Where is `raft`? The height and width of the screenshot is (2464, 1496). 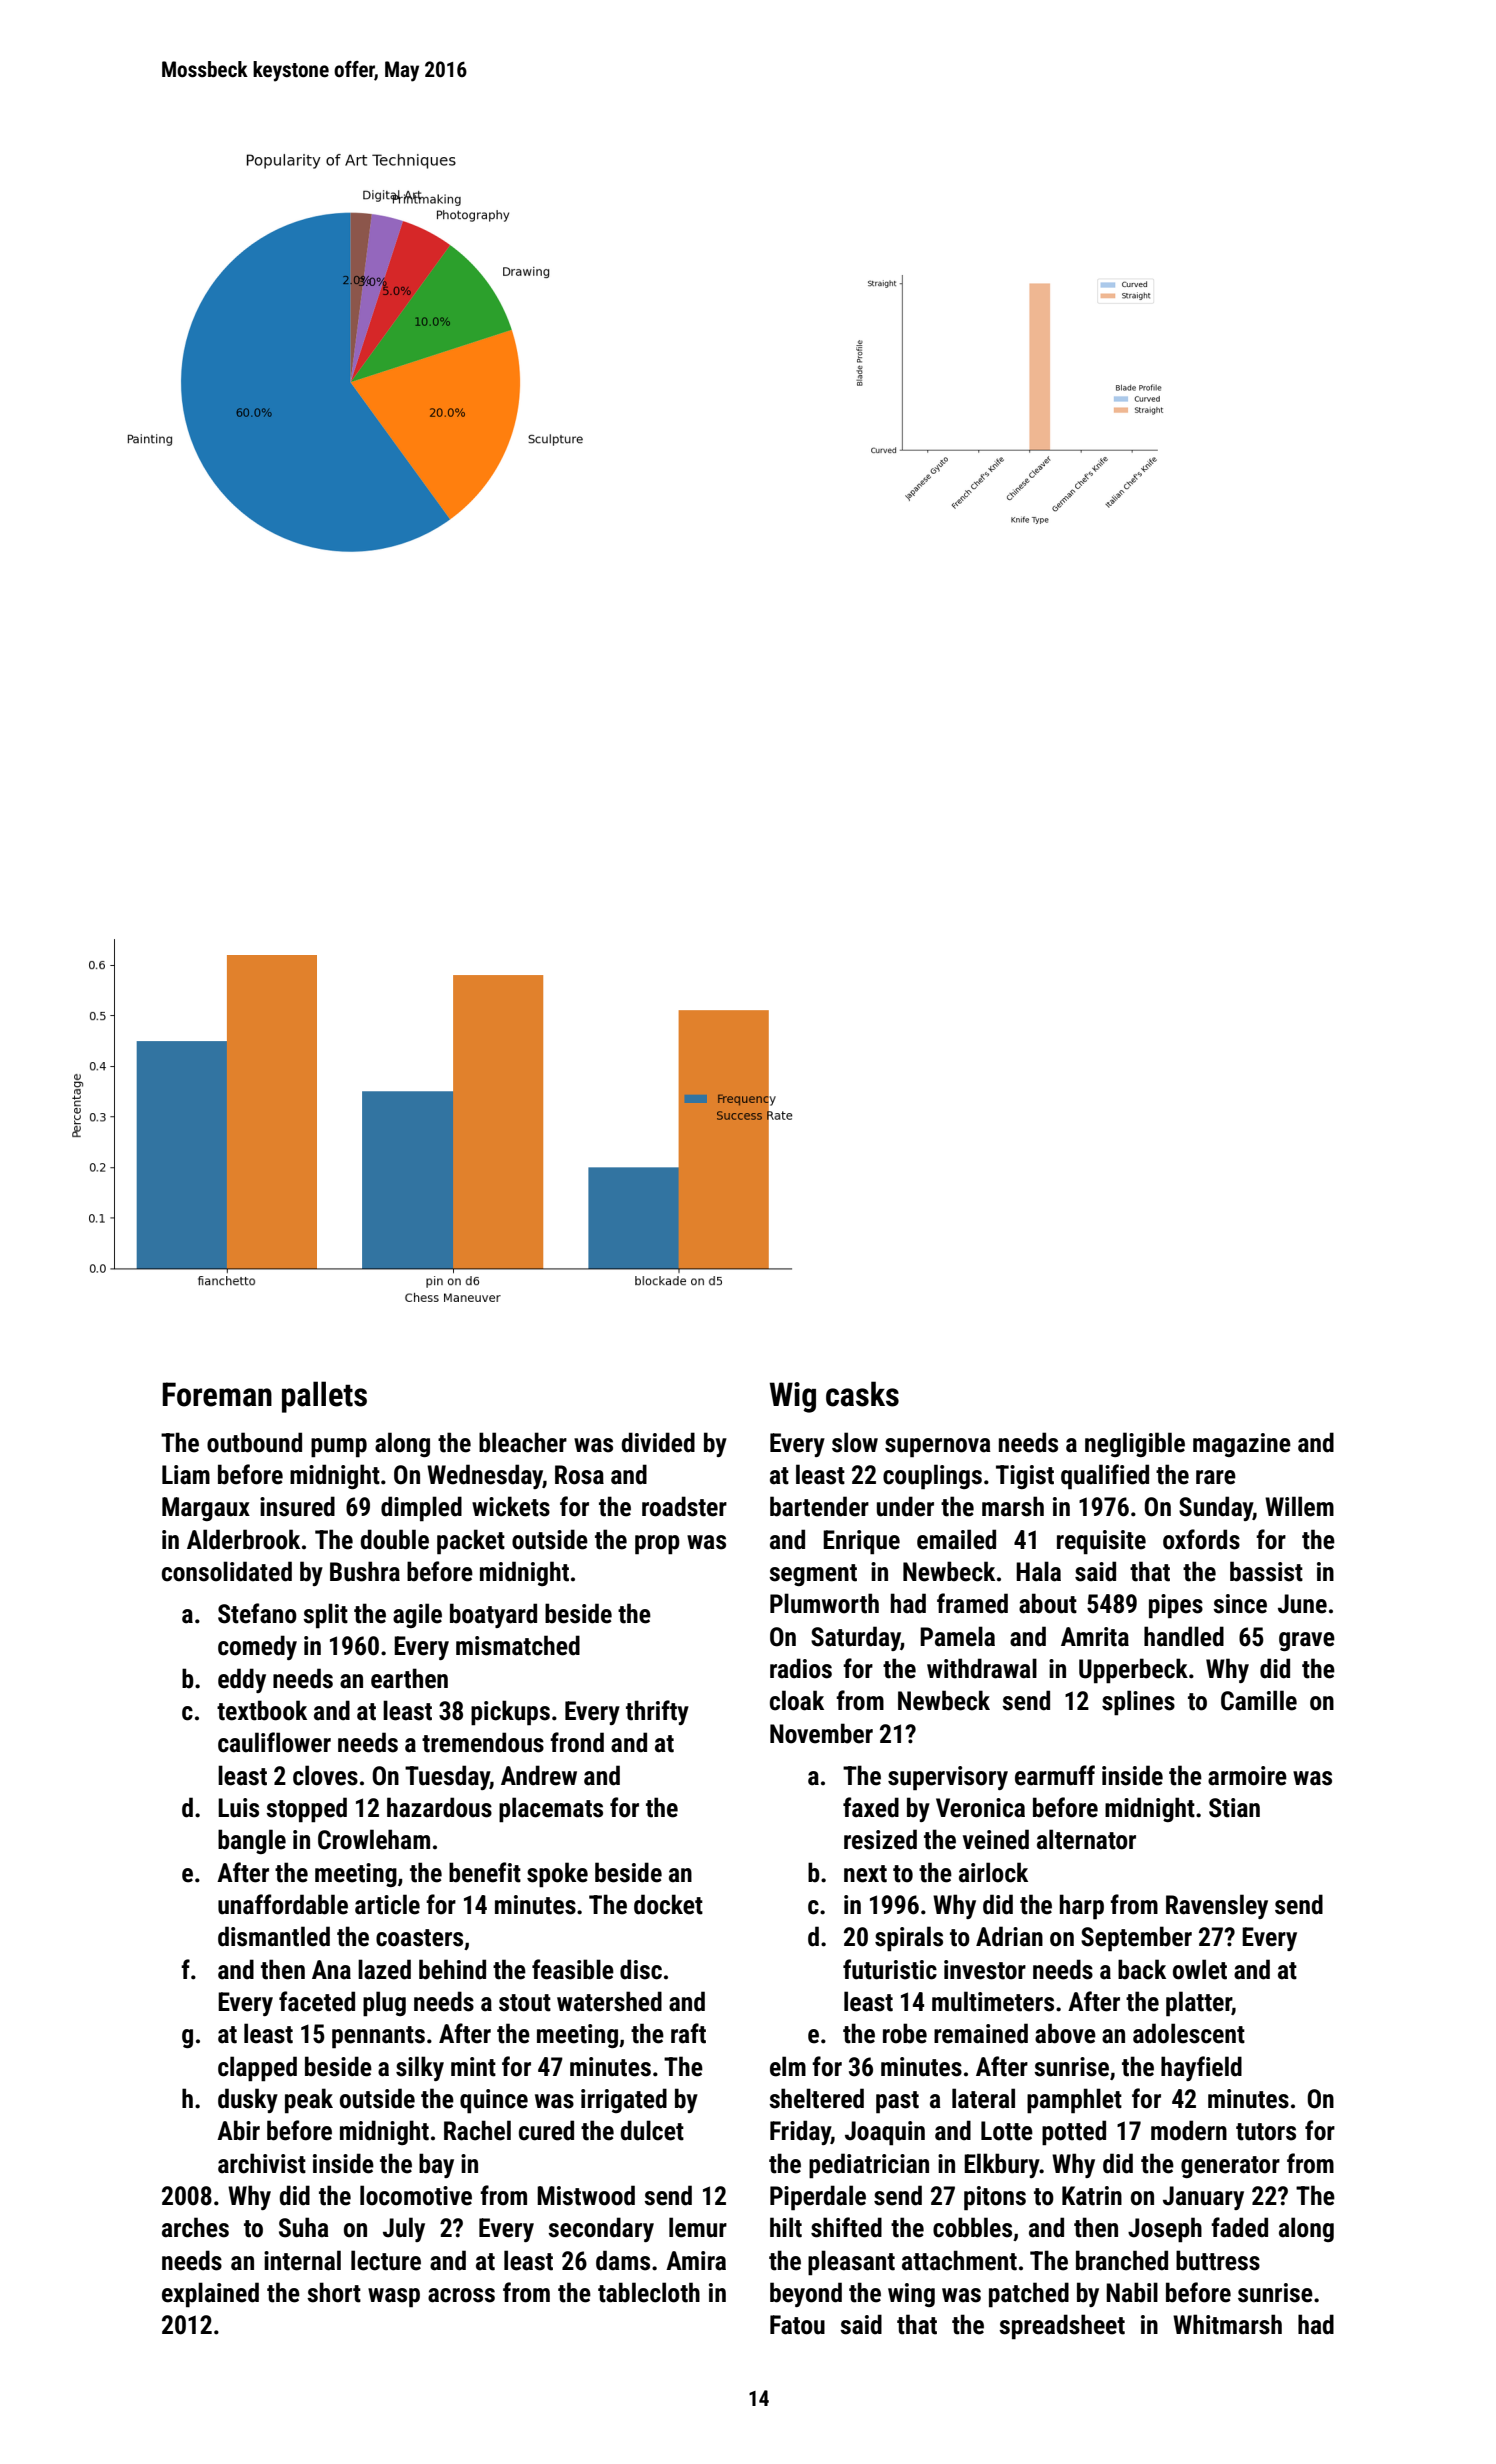 raft is located at coordinates (688, 2033).
